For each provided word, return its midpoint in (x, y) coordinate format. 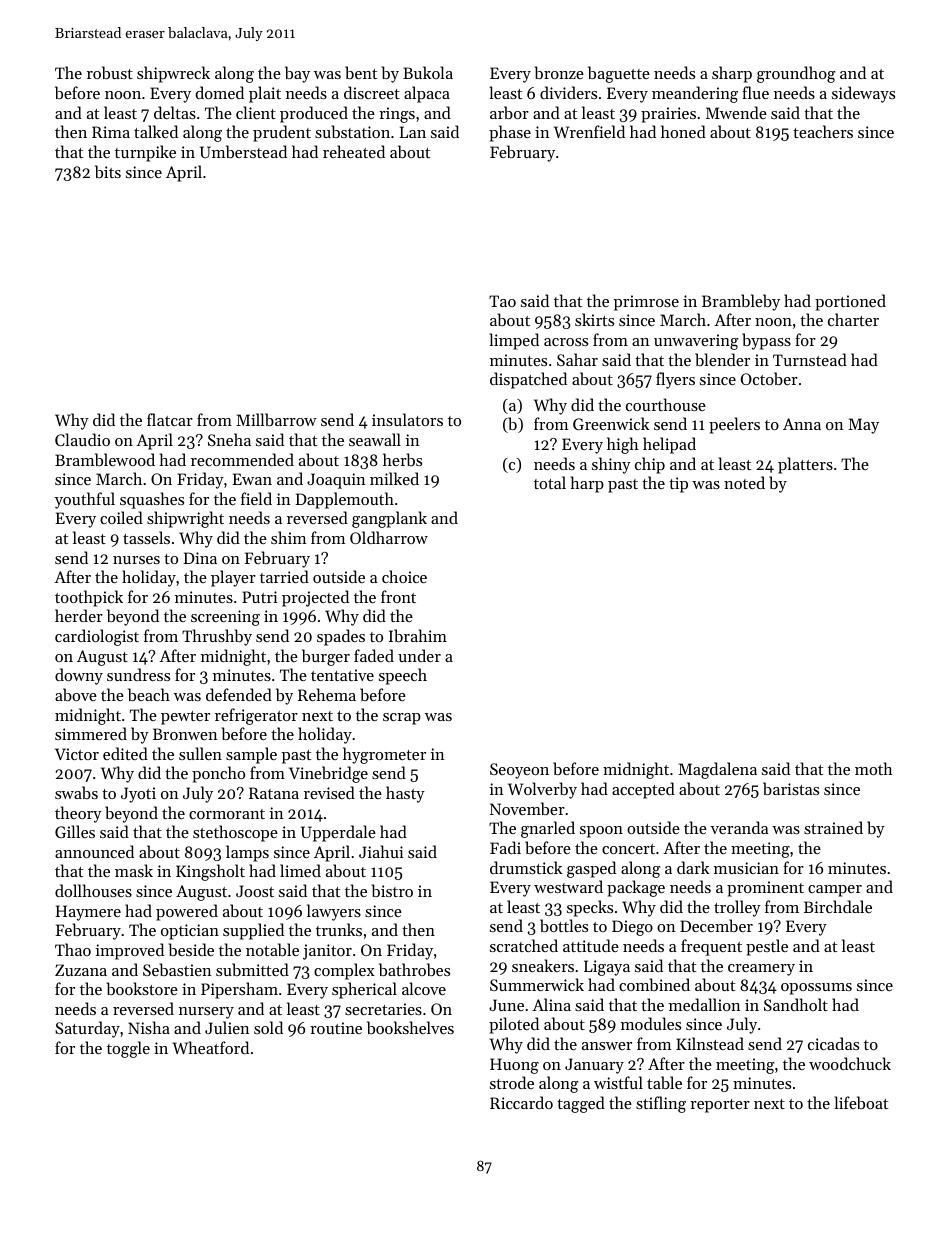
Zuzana (81, 970)
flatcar (170, 419)
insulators (407, 419)
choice (404, 576)
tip (678, 485)
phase (510, 133)
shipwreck (173, 74)
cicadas (833, 1043)
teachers (823, 131)
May (863, 426)
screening (225, 618)
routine (336, 1028)
